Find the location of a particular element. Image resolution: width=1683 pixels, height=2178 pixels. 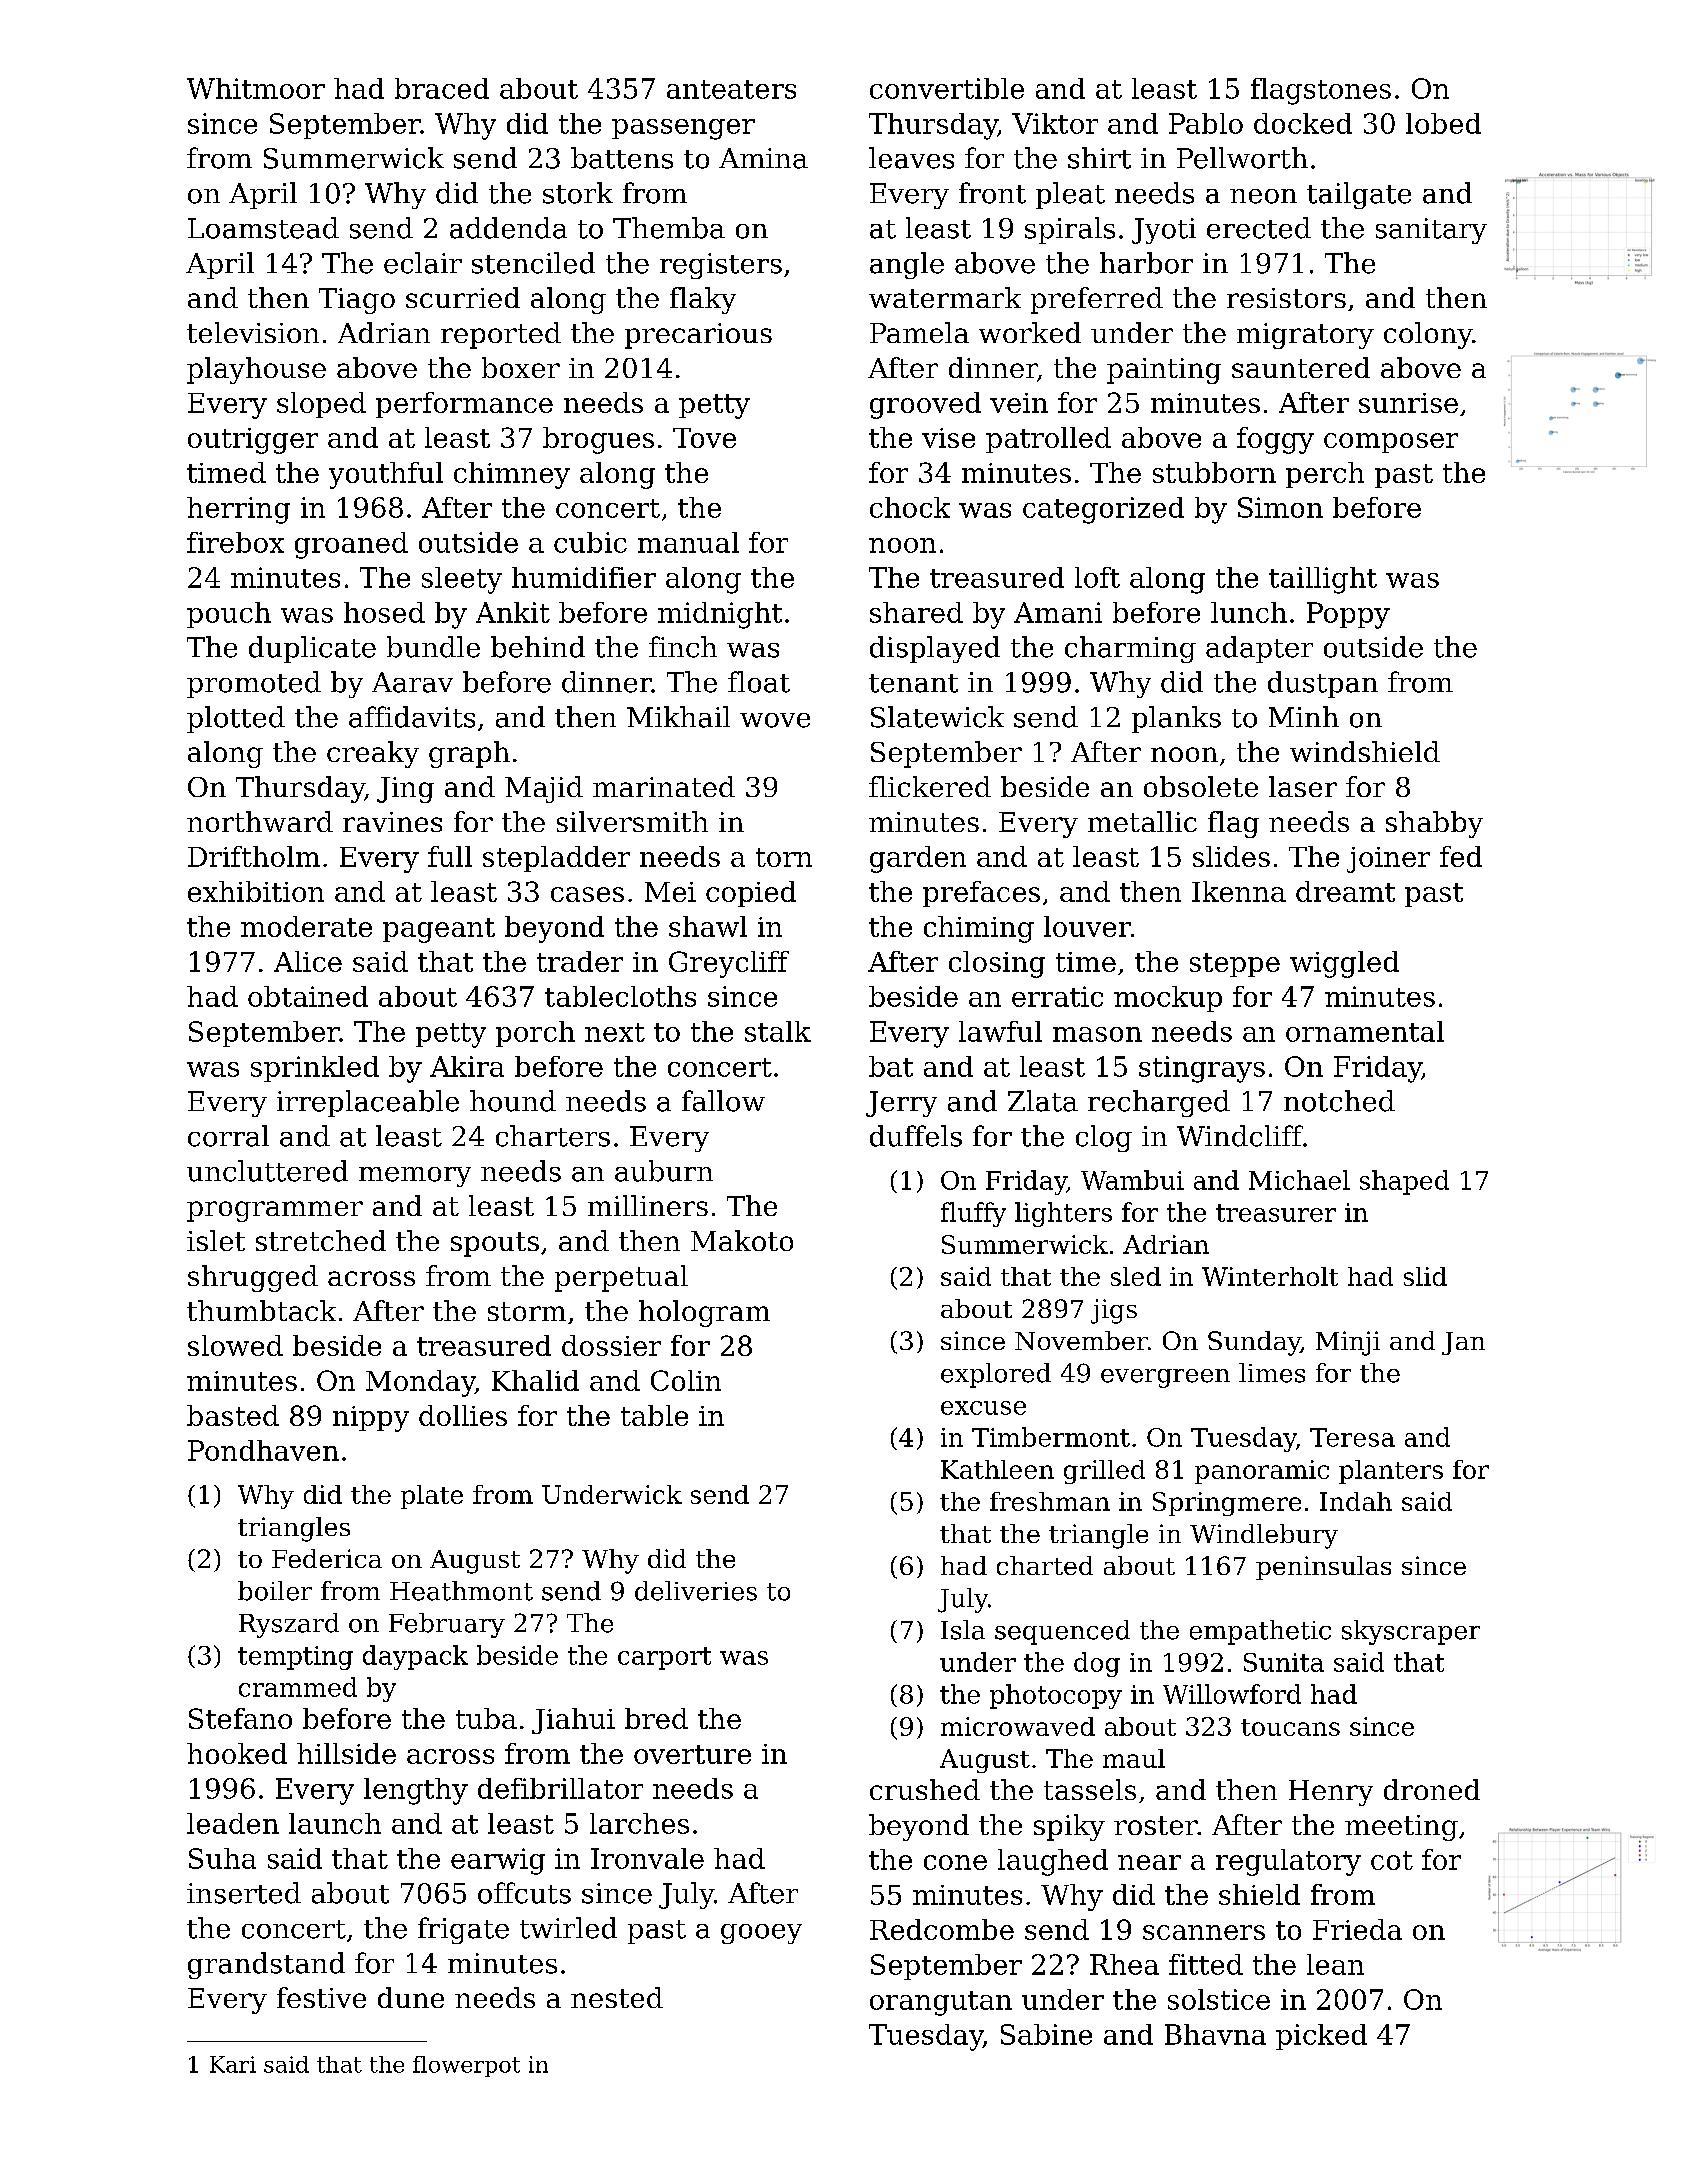

Viktor is located at coordinates (1055, 123).
